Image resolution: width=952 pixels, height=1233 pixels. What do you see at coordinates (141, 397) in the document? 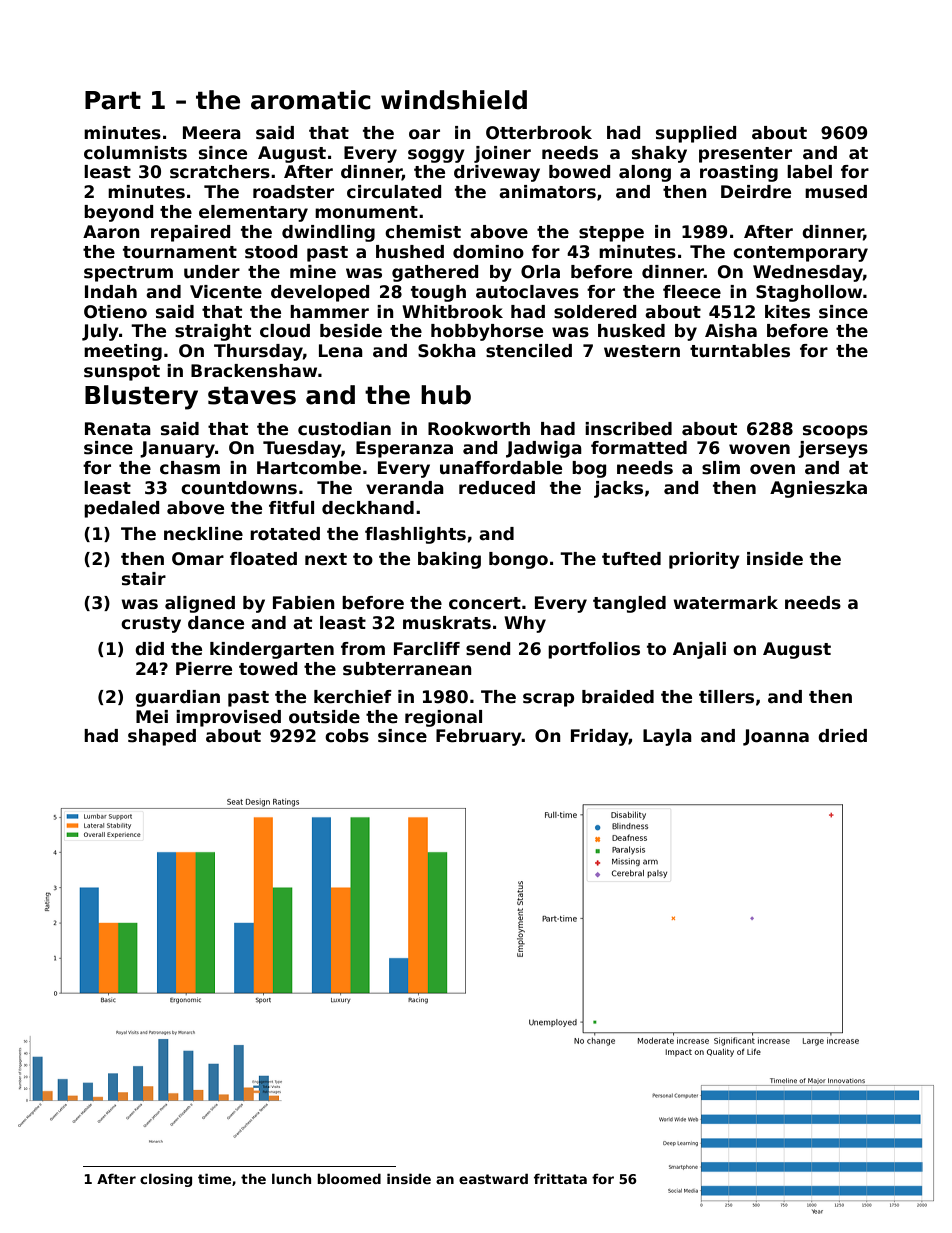
I see `Blustery` at bounding box center [141, 397].
